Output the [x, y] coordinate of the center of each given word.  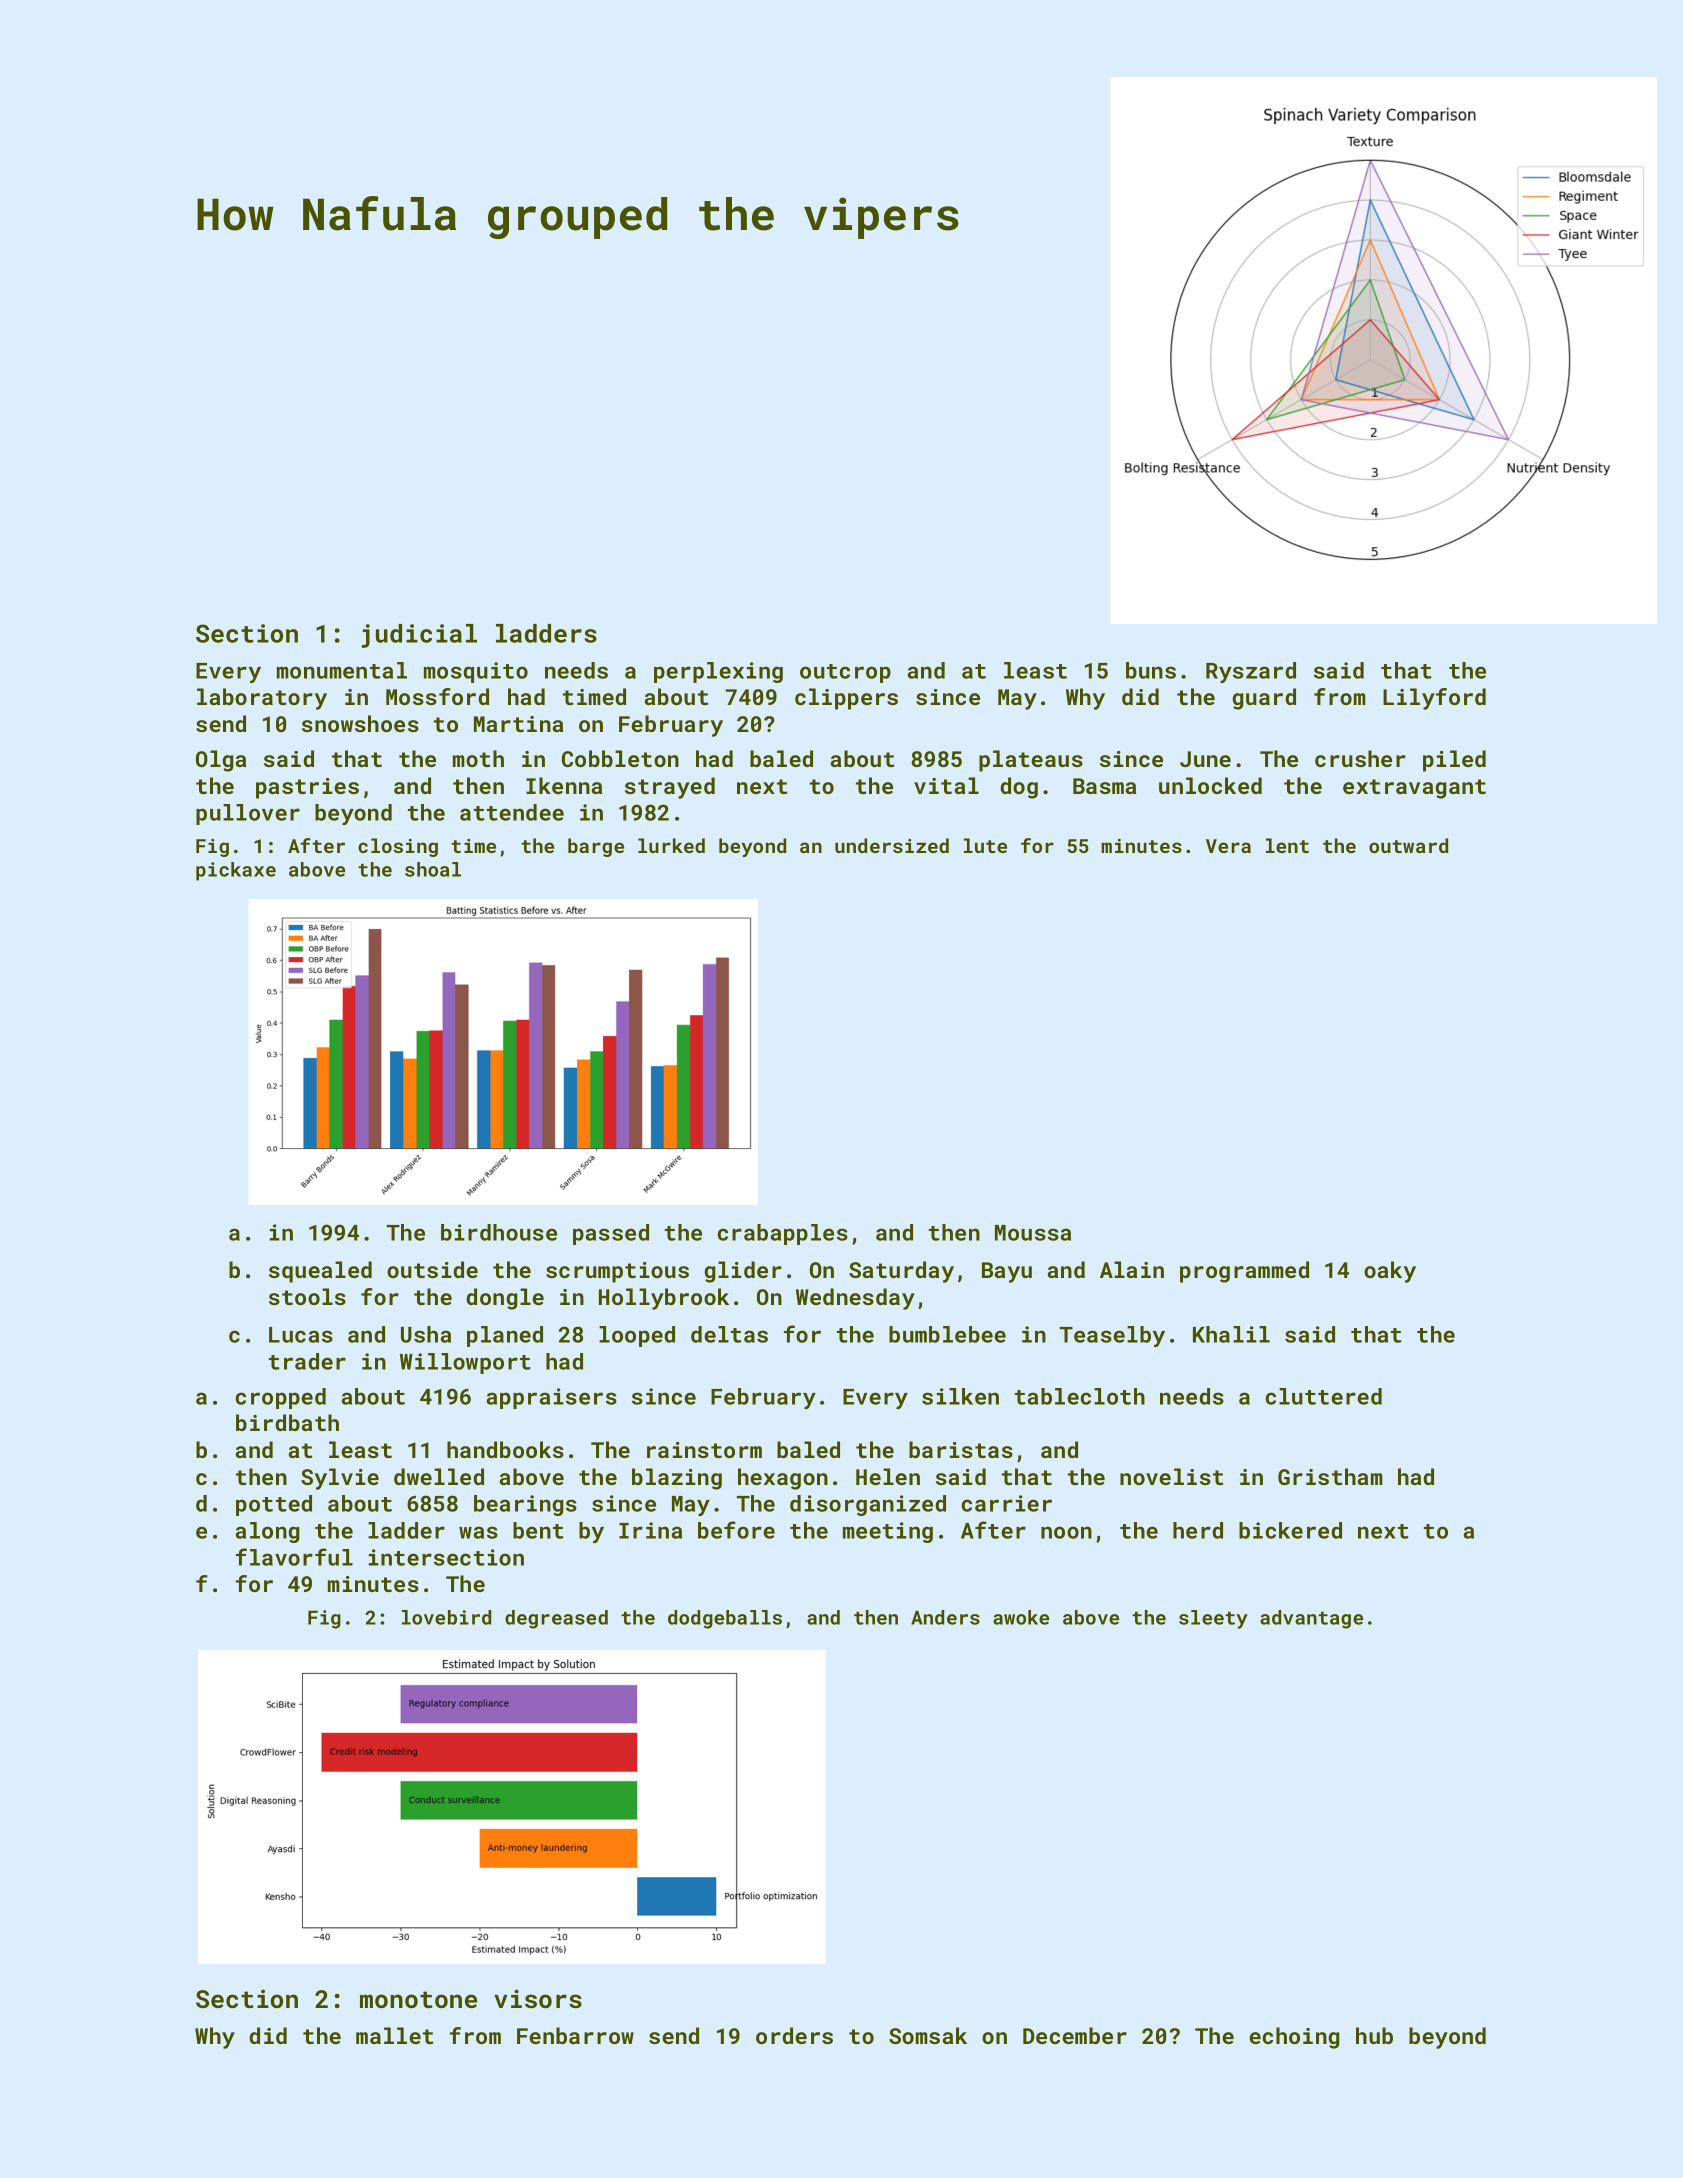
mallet [394, 2035]
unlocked [1210, 785]
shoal [433, 869]
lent [1287, 845]
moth [478, 758]
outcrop [845, 673]
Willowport [465, 1363]
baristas [961, 1449]
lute [985, 845]
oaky [1390, 1272]
